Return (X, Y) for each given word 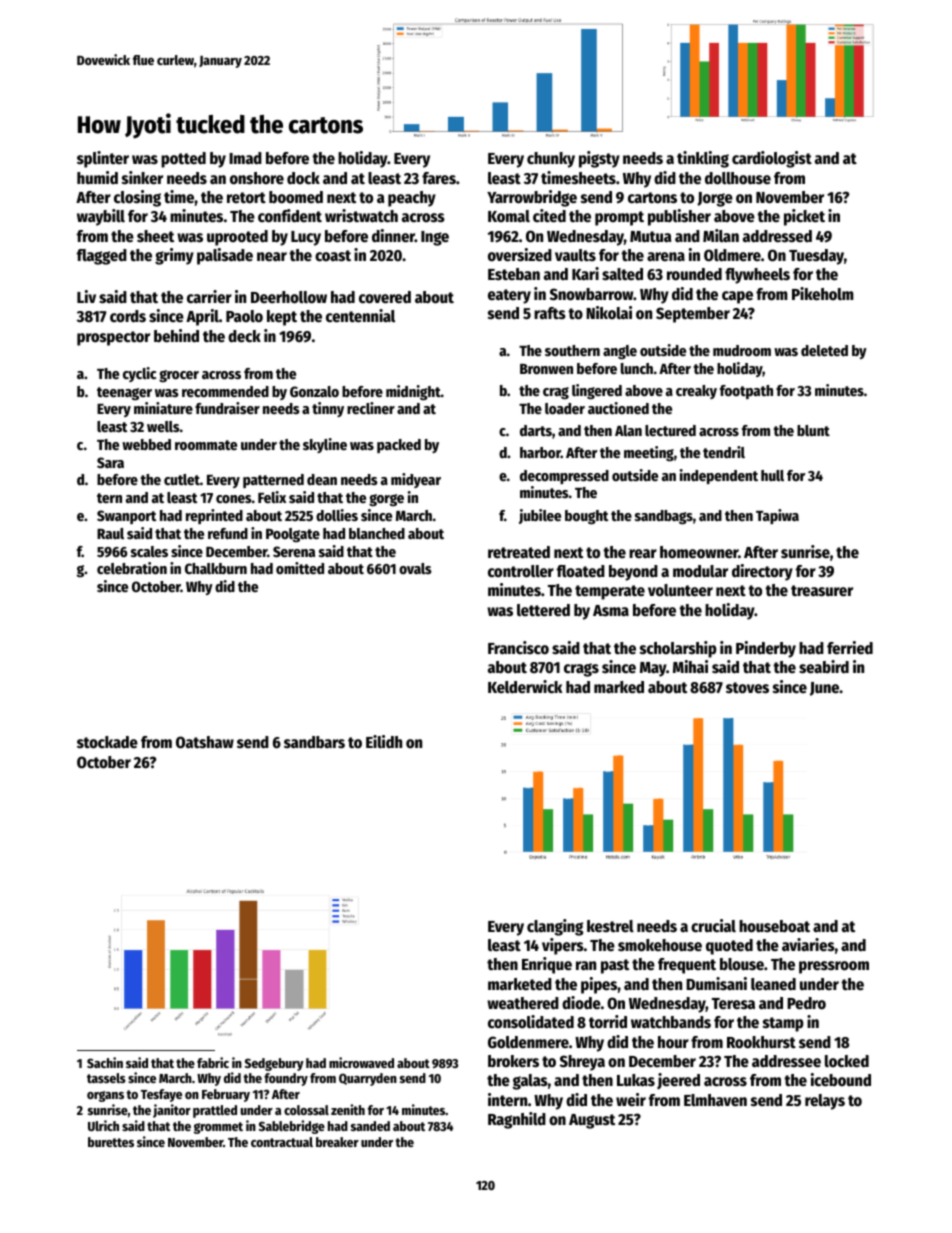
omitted (300, 568)
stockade (107, 742)
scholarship (678, 649)
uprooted (237, 238)
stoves (747, 688)
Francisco (518, 648)
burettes (111, 1142)
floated (581, 571)
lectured (670, 430)
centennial (360, 316)
